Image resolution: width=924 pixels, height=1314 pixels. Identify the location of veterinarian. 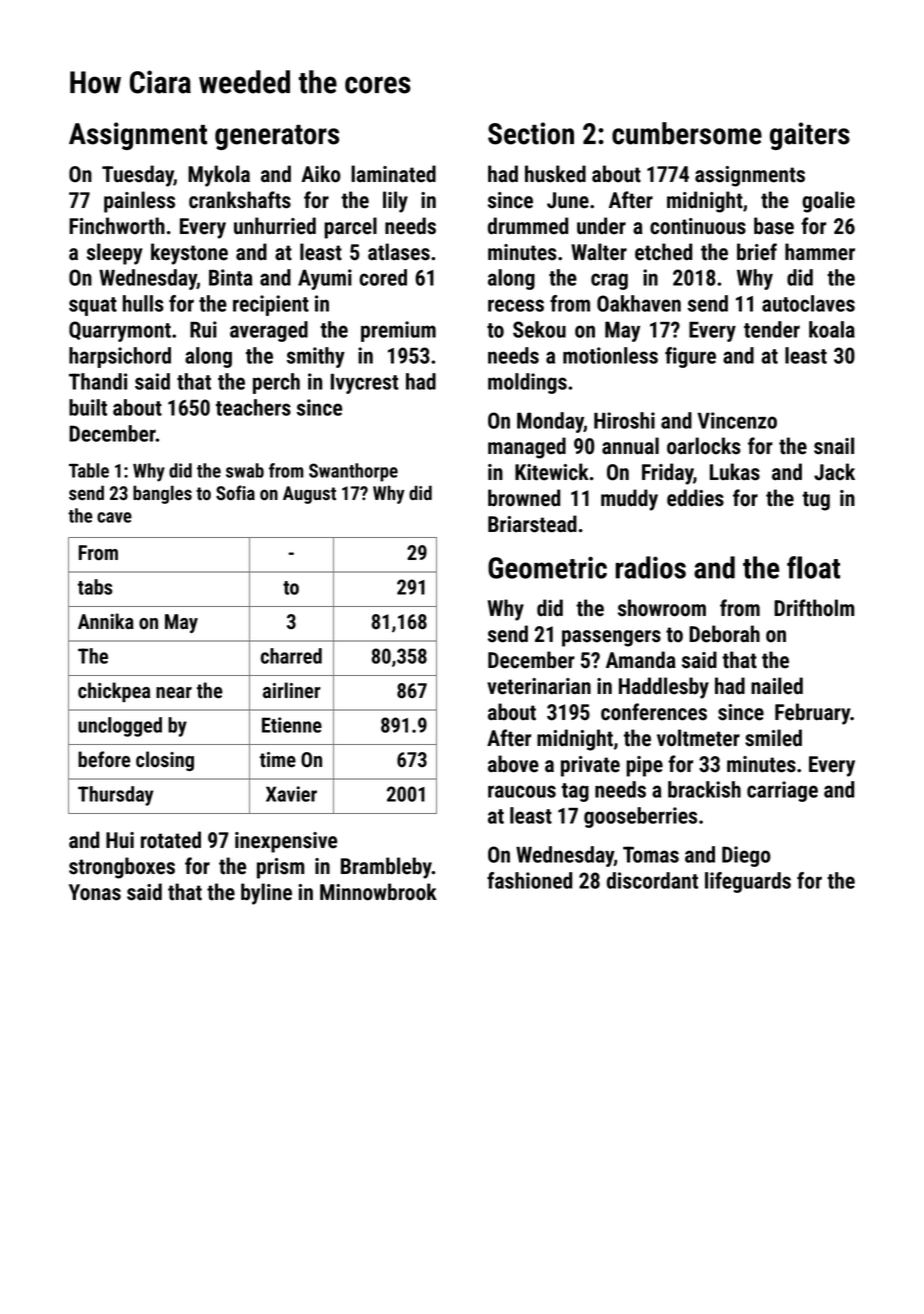
(539, 686).
